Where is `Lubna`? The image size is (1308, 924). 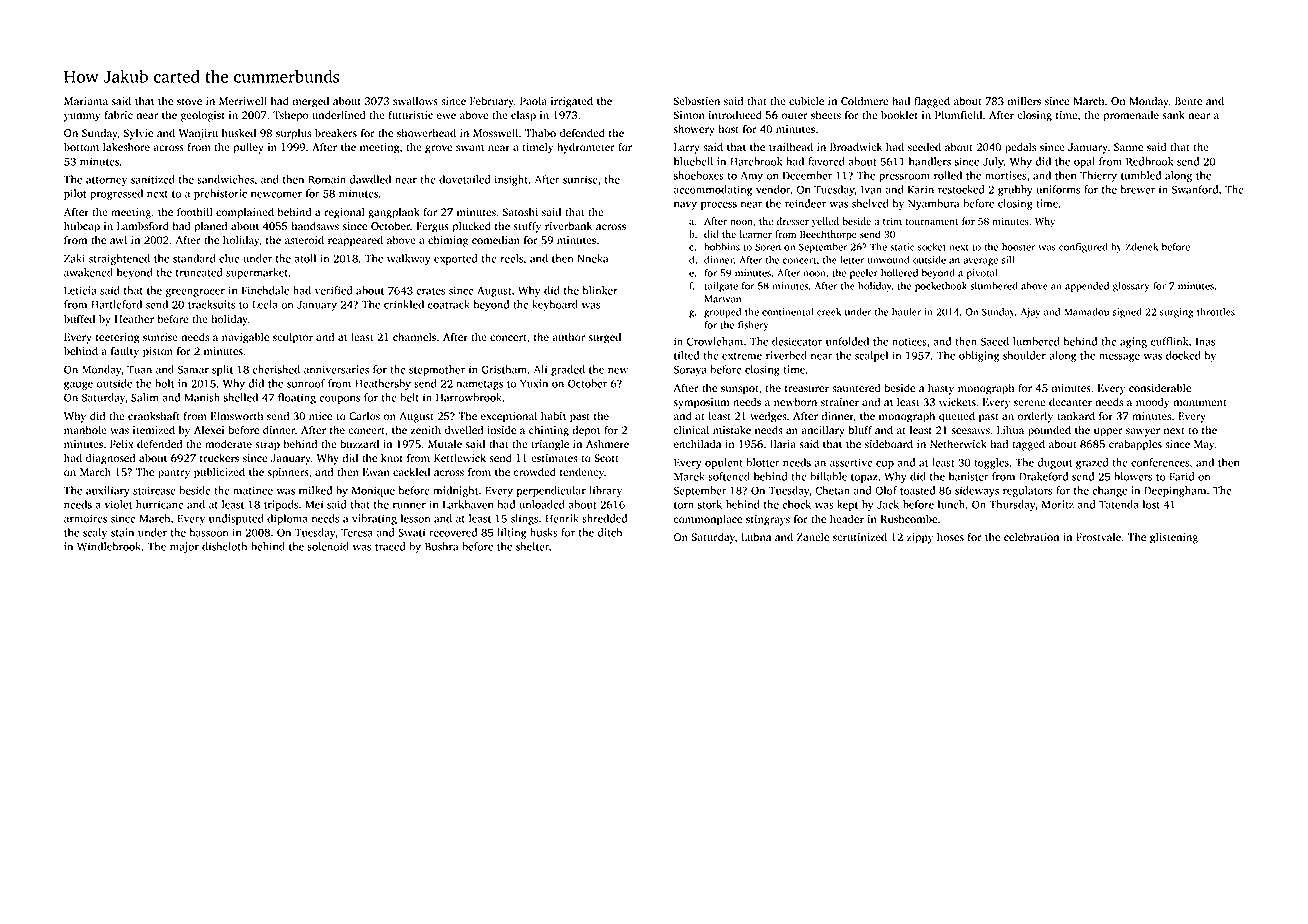 Lubna is located at coordinates (756, 536).
